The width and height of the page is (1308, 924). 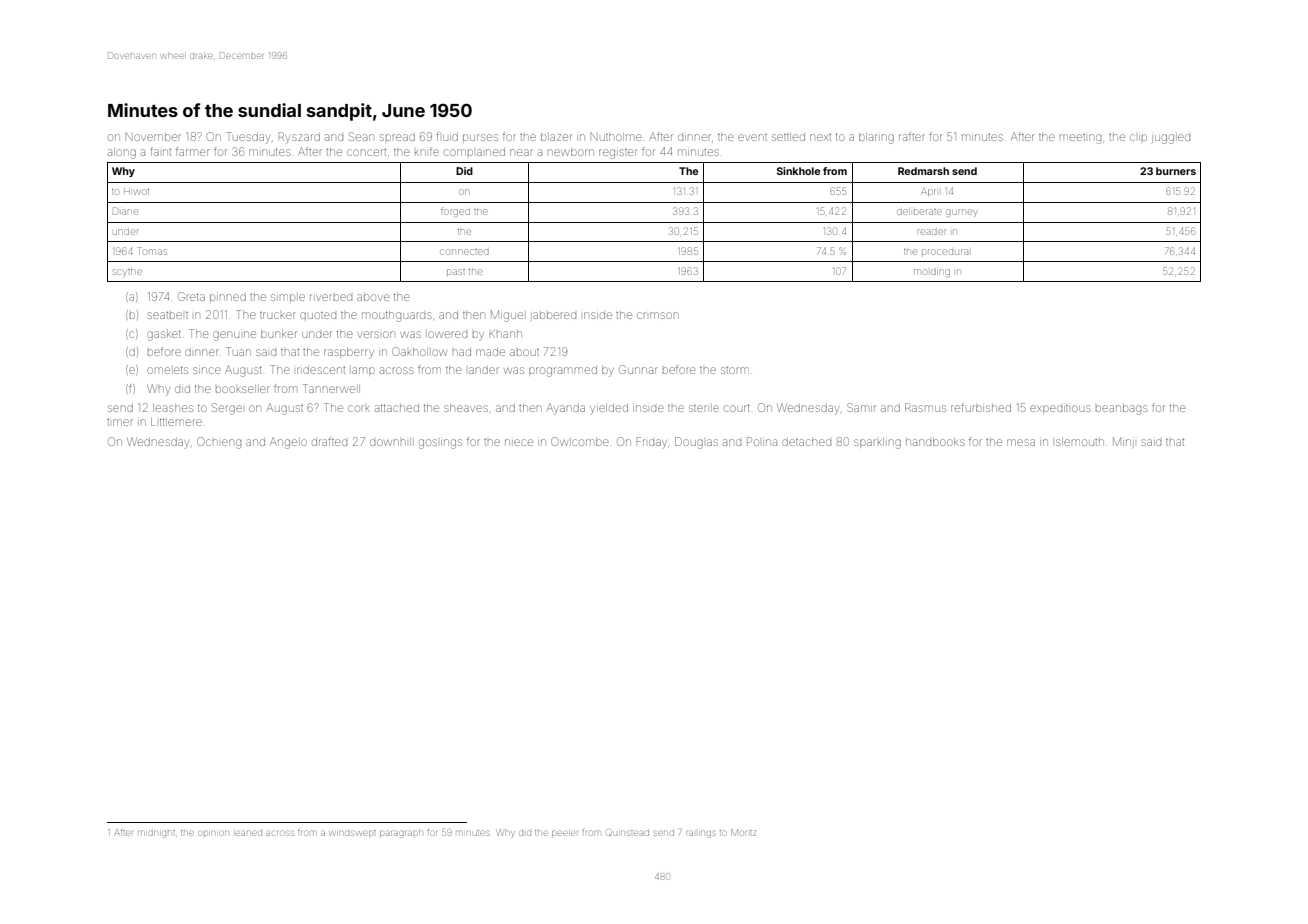 I want to click on Moritz, so click(x=743, y=832).
